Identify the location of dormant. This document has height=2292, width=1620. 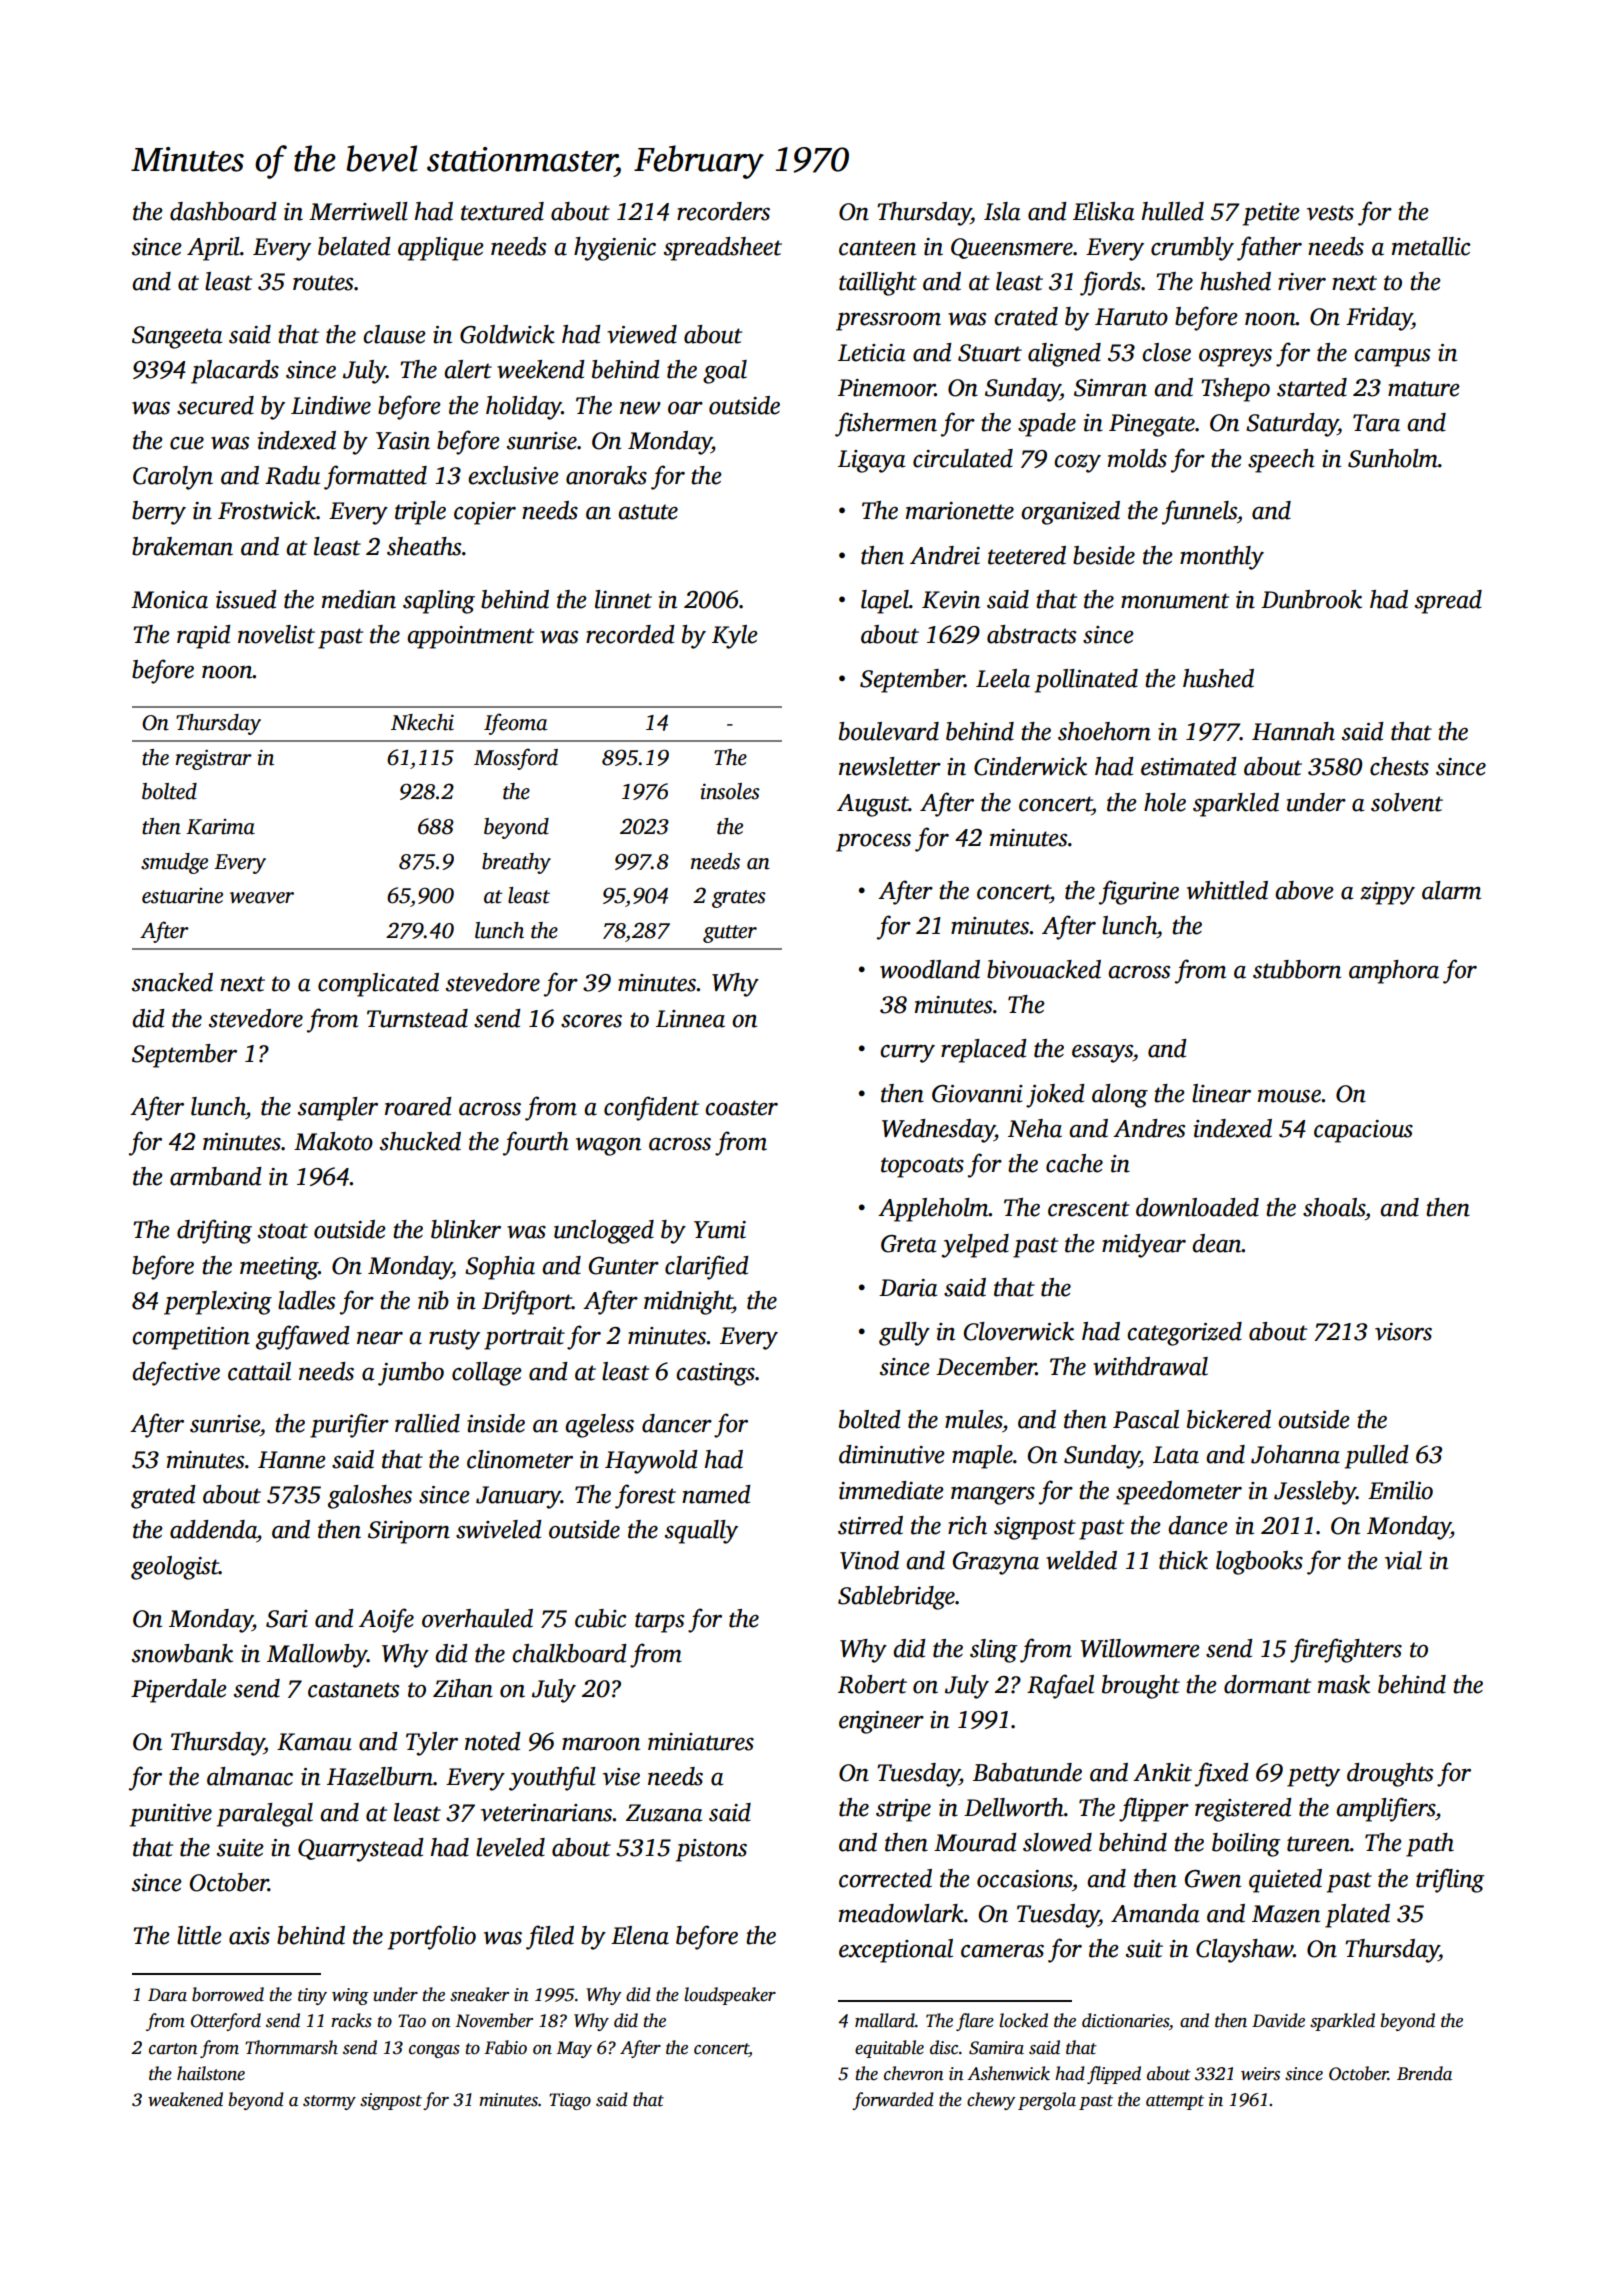
(1267, 1684).
